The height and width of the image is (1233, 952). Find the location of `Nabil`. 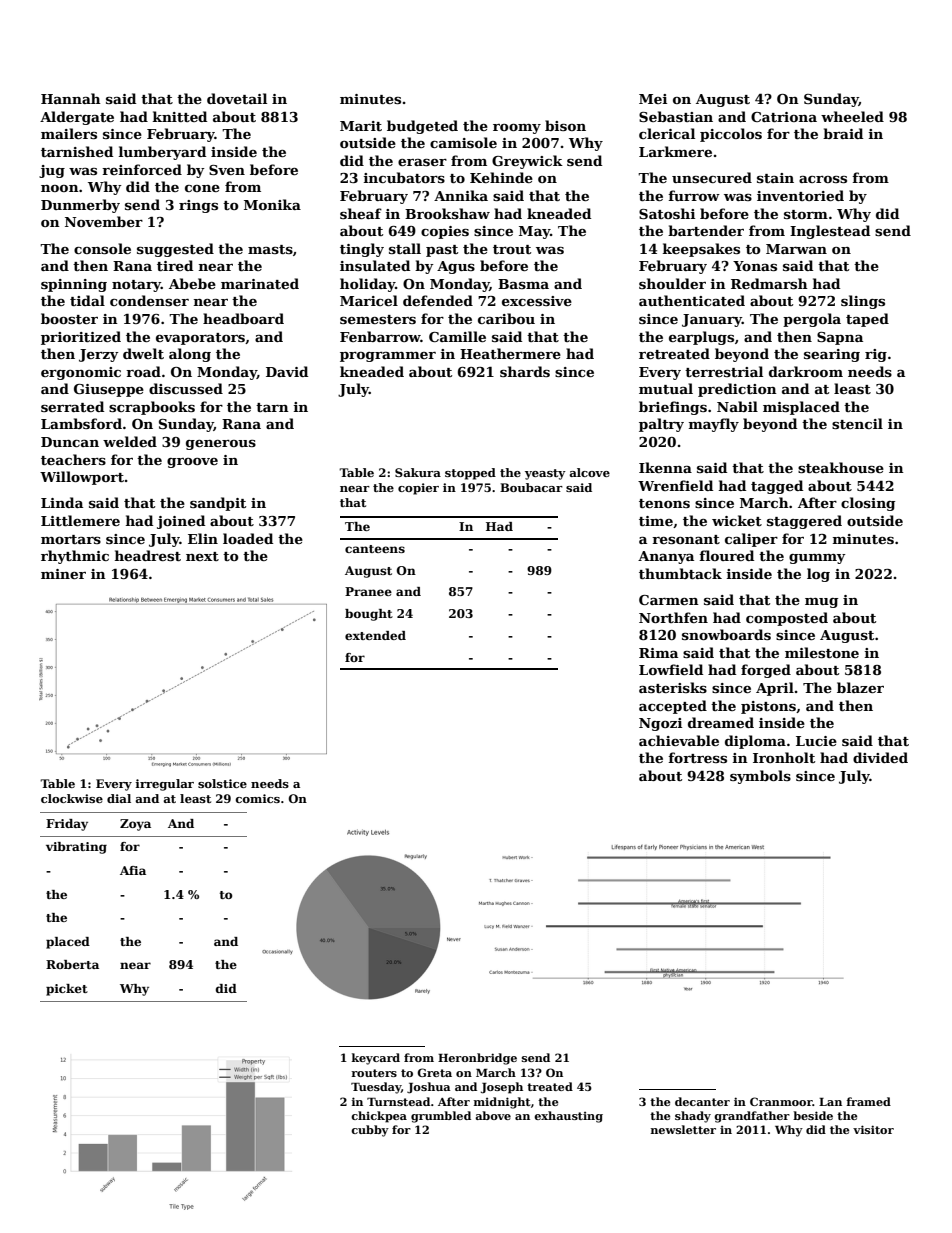

Nabil is located at coordinates (737, 406).
